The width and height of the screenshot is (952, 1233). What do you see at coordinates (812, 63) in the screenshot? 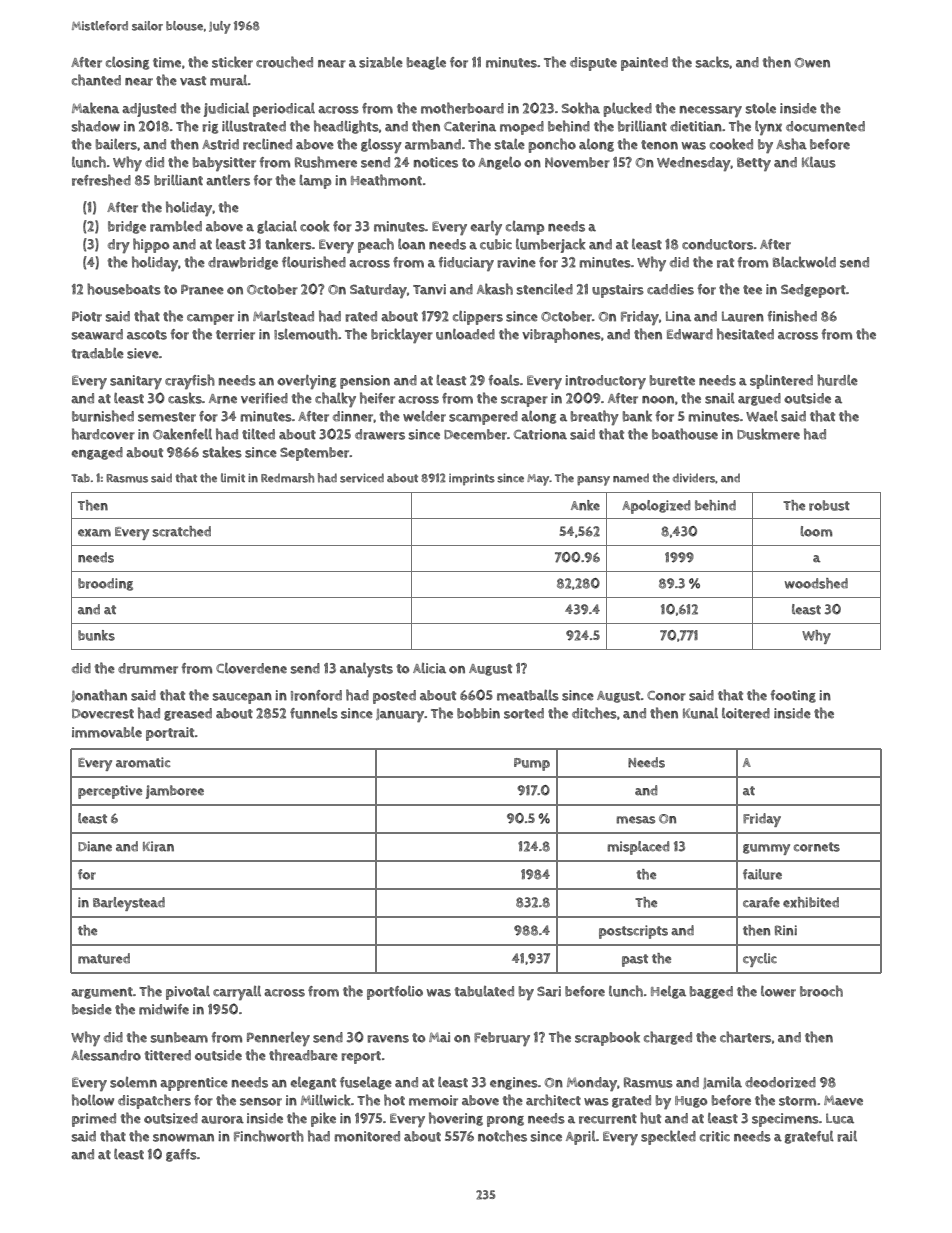
I see `Owen` at bounding box center [812, 63].
